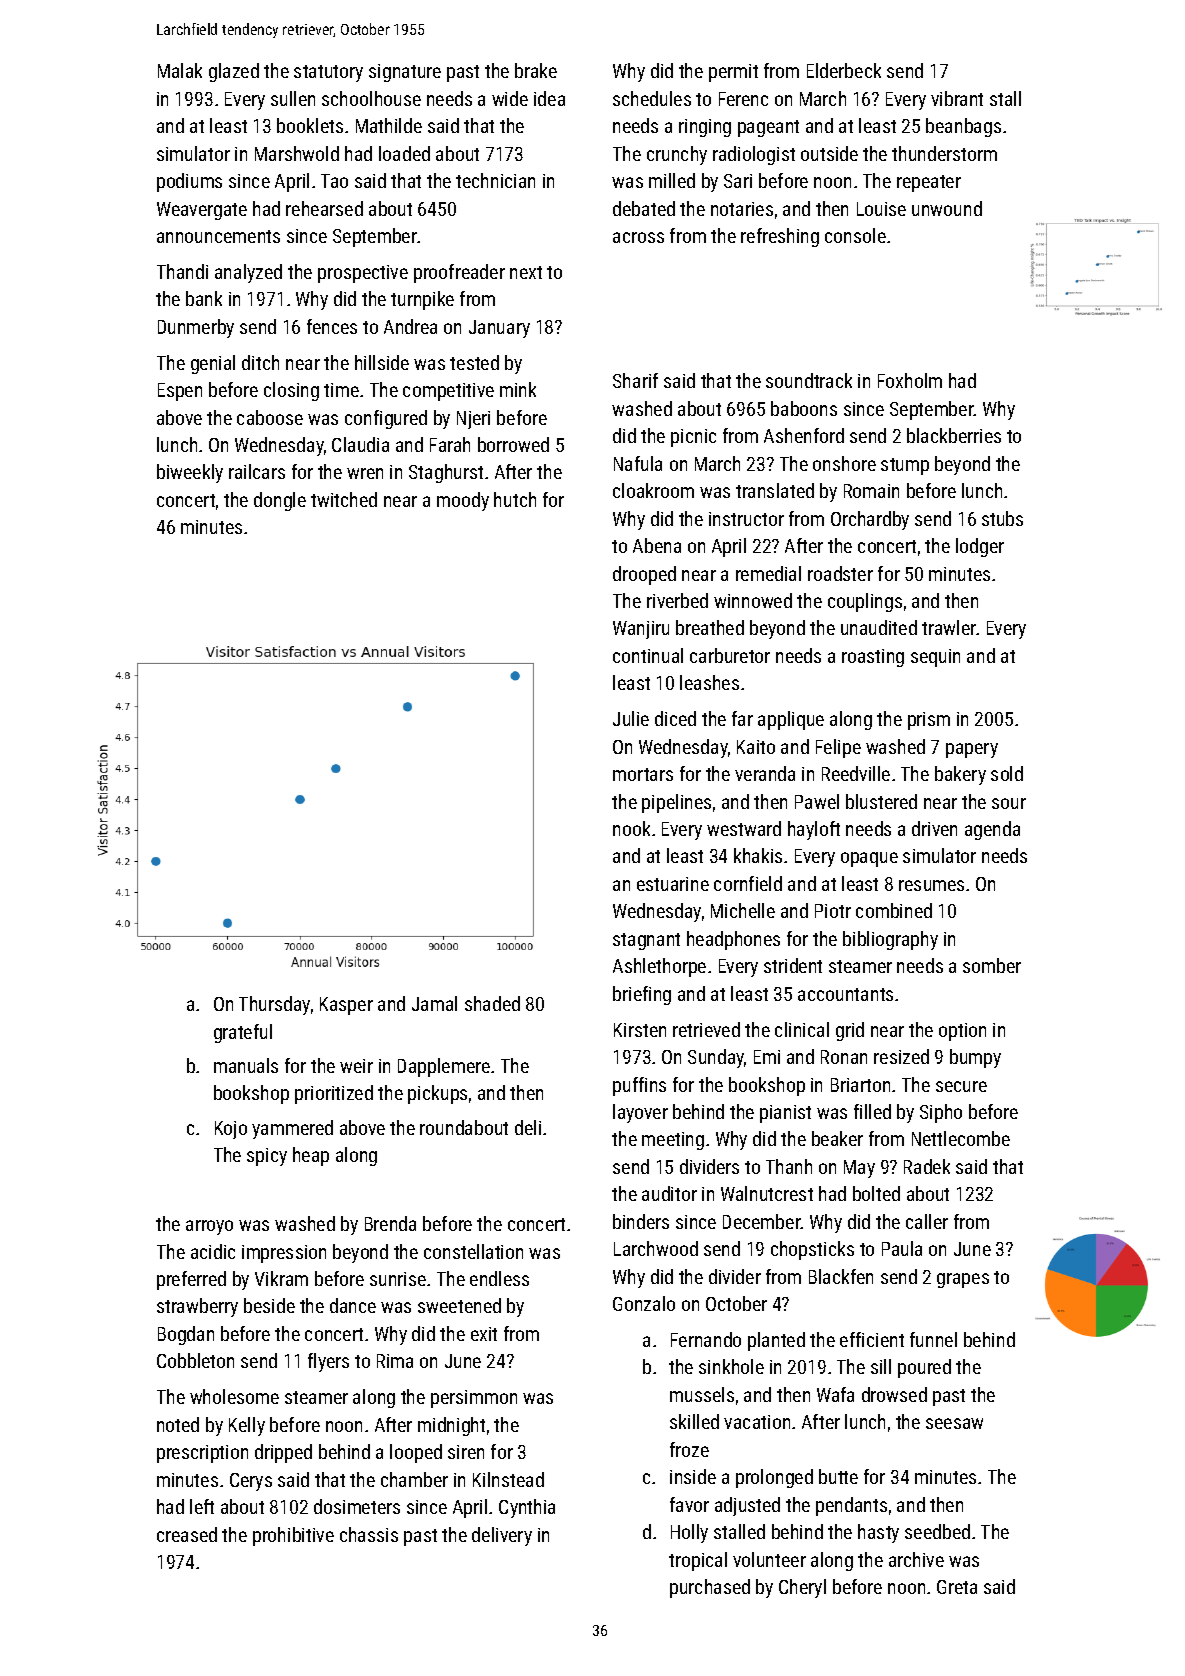 Image resolution: width=1185 pixels, height=1676 pixels. What do you see at coordinates (293, 1536) in the screenshot?
I see `prohibitive` at bounding box center [293, 1536].
